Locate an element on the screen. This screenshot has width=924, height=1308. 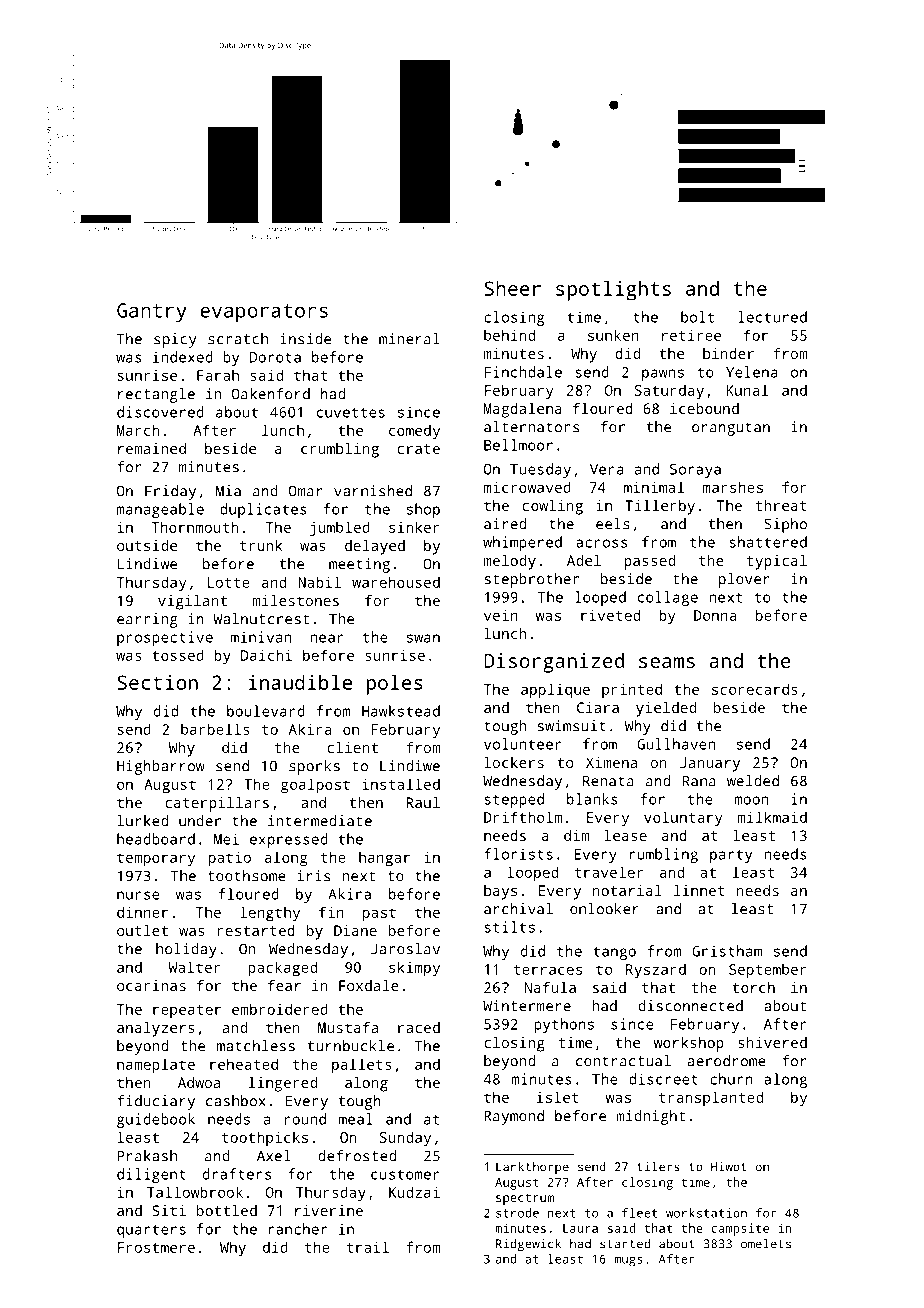
yielded is located at coordinates (666, 709).
